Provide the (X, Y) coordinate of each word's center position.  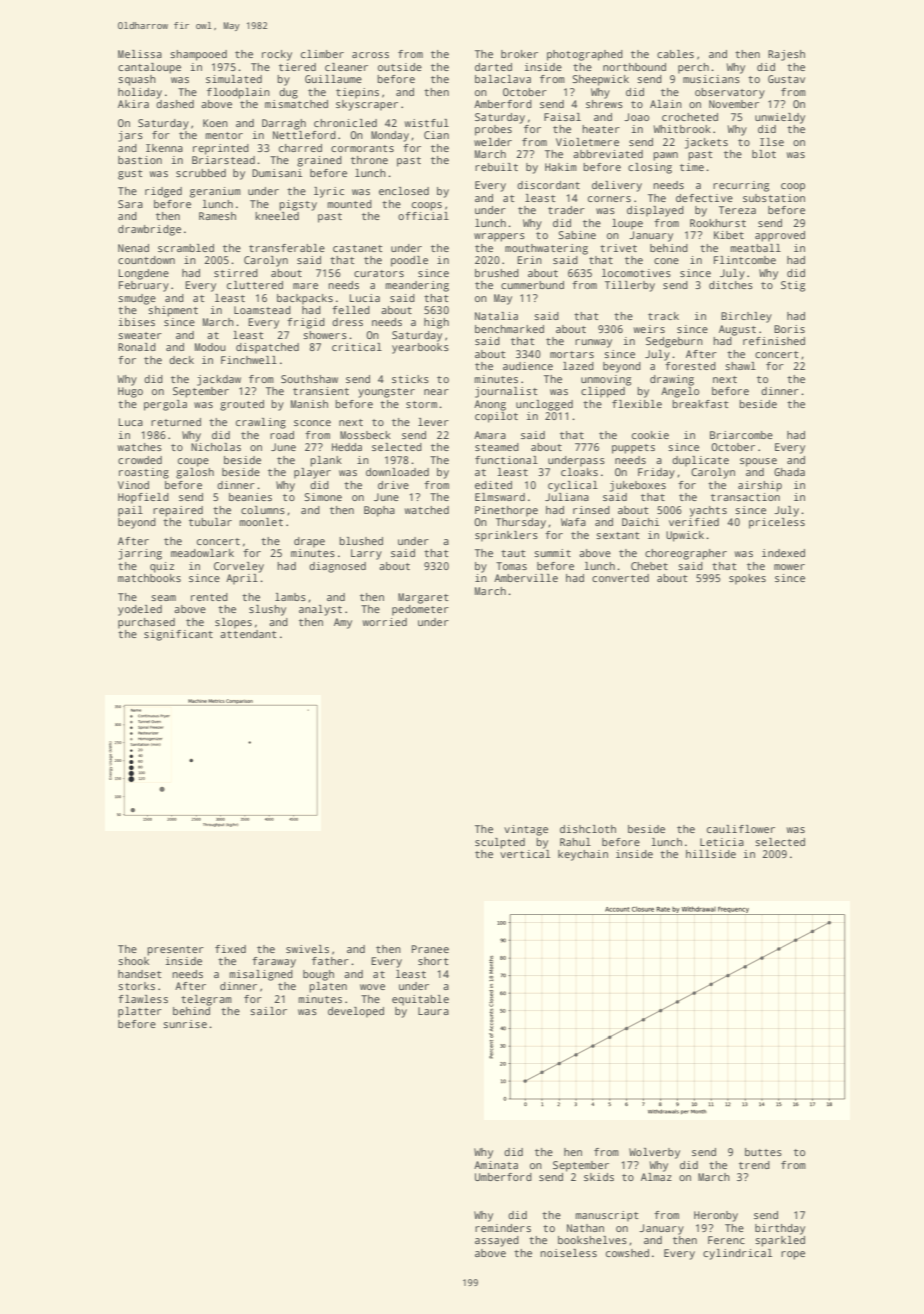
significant (178, 635)
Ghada (789, 472)
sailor (268, 1011)
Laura (433, 1011)
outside (400, 67)
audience (528, 366)
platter (140, 1012)
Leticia (722, 842)
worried (385, 622)
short (433, 961)
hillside (711, 854)
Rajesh (786, 55)
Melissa (140, 54)
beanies (250, 497)
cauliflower (741, 829)
